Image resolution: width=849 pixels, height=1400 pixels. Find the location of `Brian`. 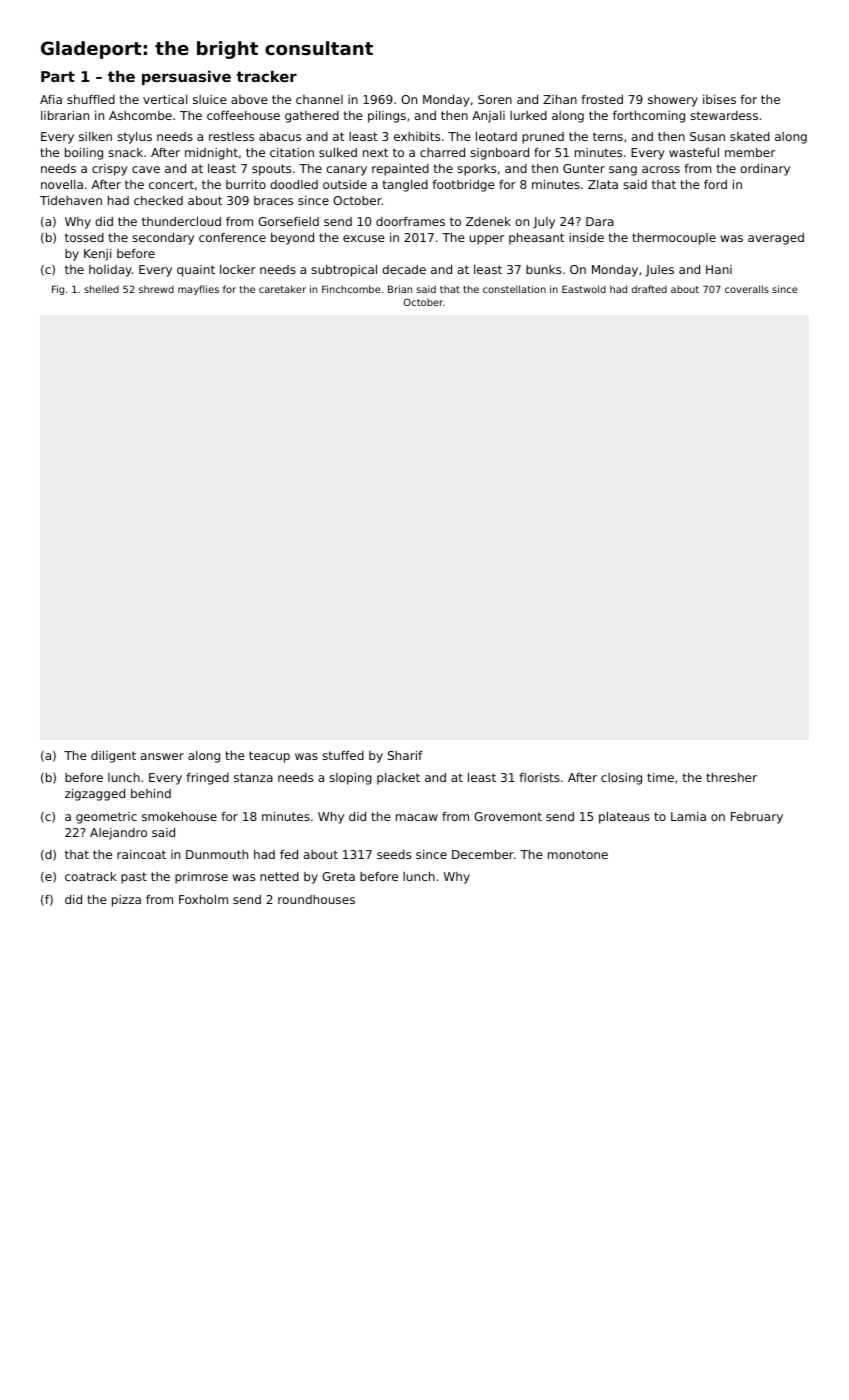

Brian is located at coordinates (400, 289).
